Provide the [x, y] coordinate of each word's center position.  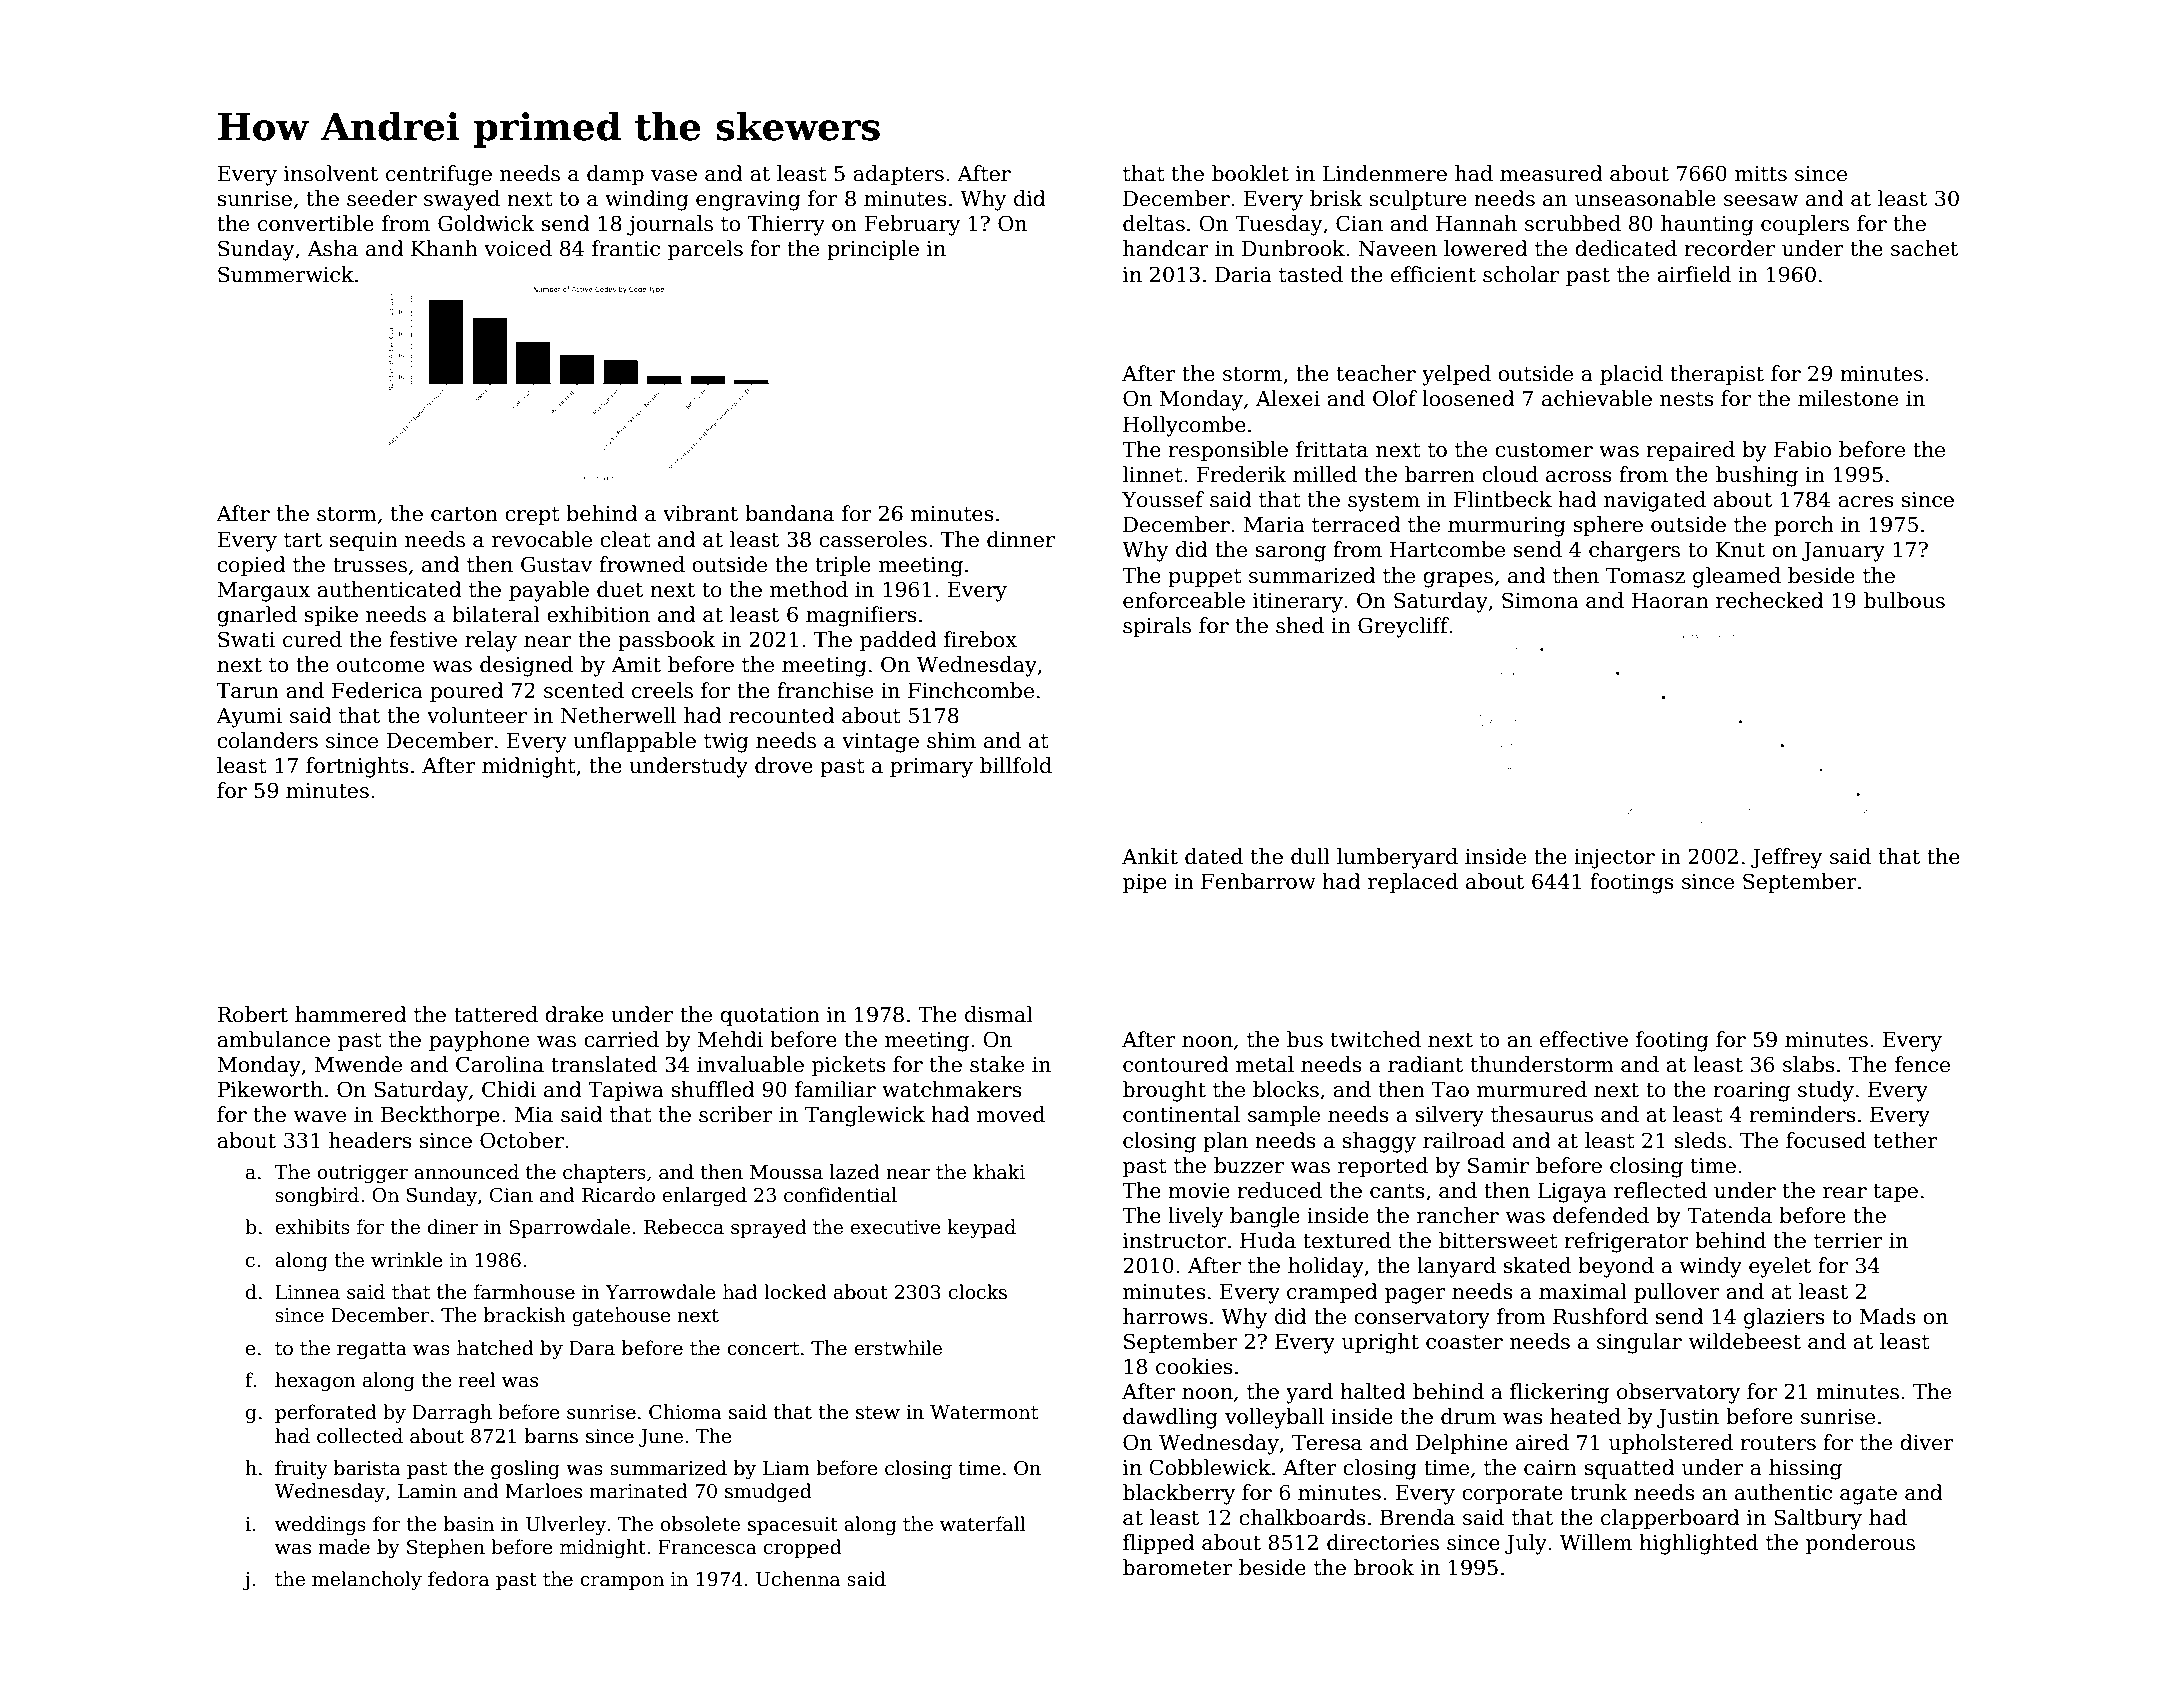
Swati [246, 639]
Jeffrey [1786, 858]
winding [646, 200]
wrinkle [407, 1260]
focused [1826, 1140]
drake [574, 1014]
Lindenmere [1384, 173]
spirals [1157, 627]
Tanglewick [865, 1116]
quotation [770, 1016]
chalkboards [1302, 1517]
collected [360, 1436]
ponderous [1860, 1544]
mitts [1761, 174]
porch [1804, 526]
